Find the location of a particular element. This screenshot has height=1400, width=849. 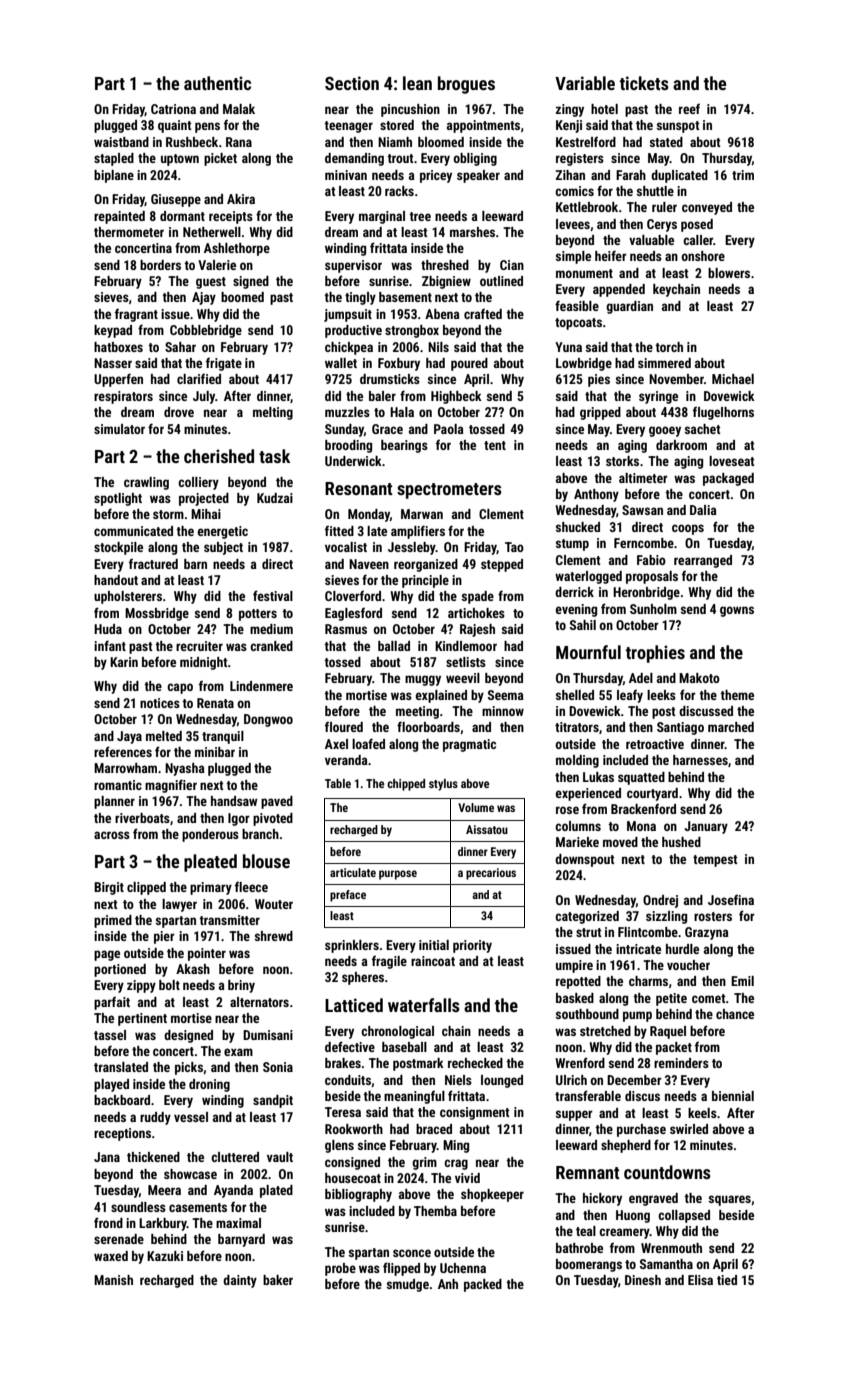

Cian is located at coordinates (512, 265).
